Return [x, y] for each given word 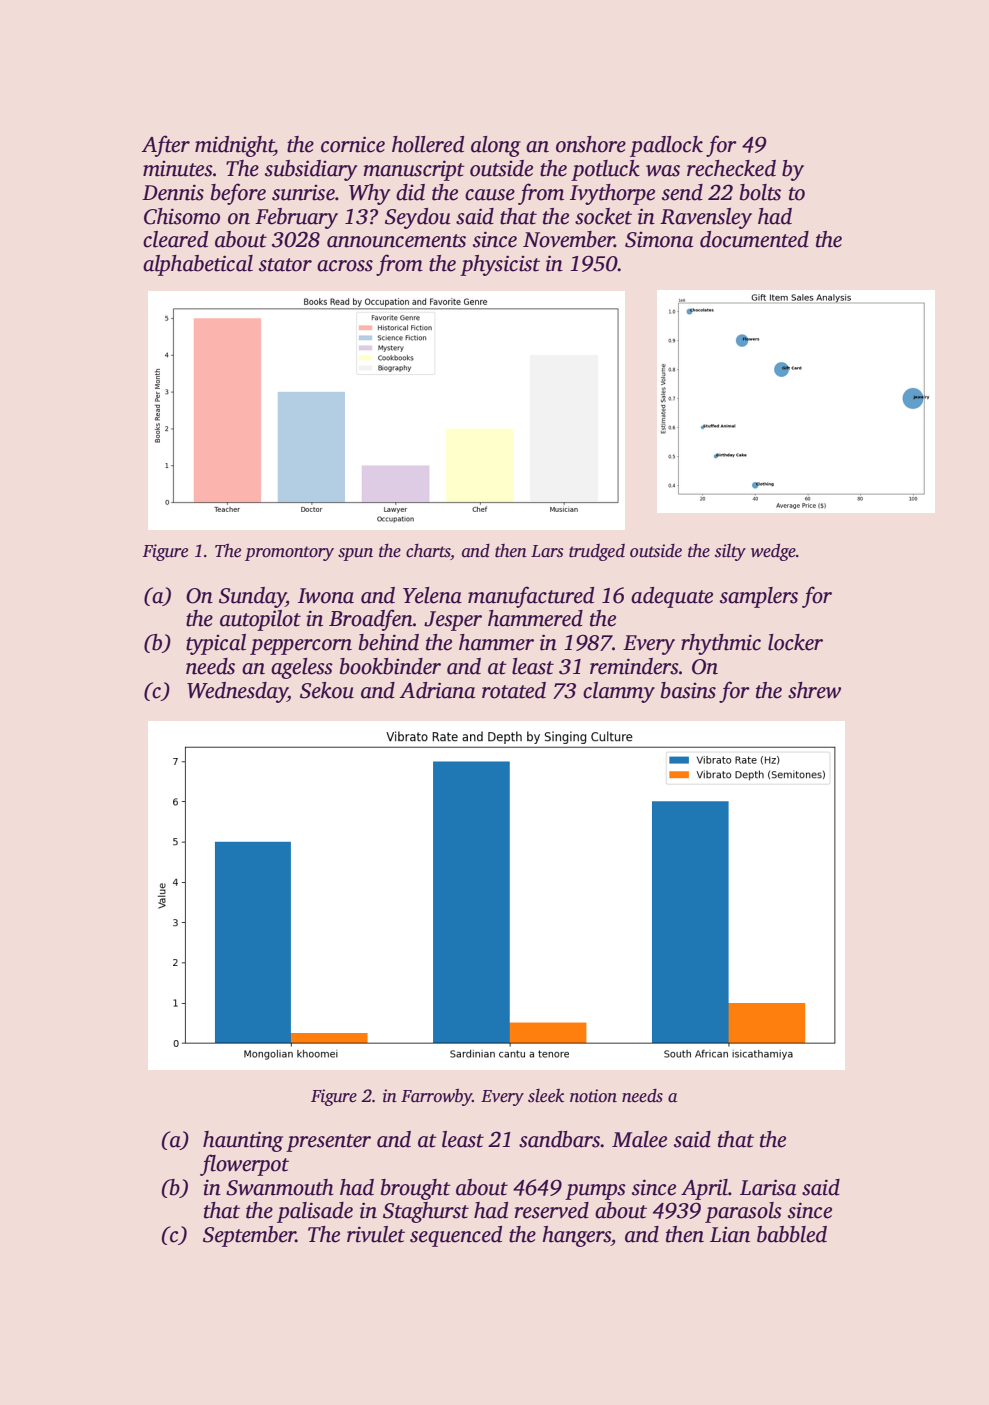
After [166, 146]
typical [216, 644]
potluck [605, 170]
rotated [514, 690]
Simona [659, 240]
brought [416, 1189]
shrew [814, 690]
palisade [315, 1212]
